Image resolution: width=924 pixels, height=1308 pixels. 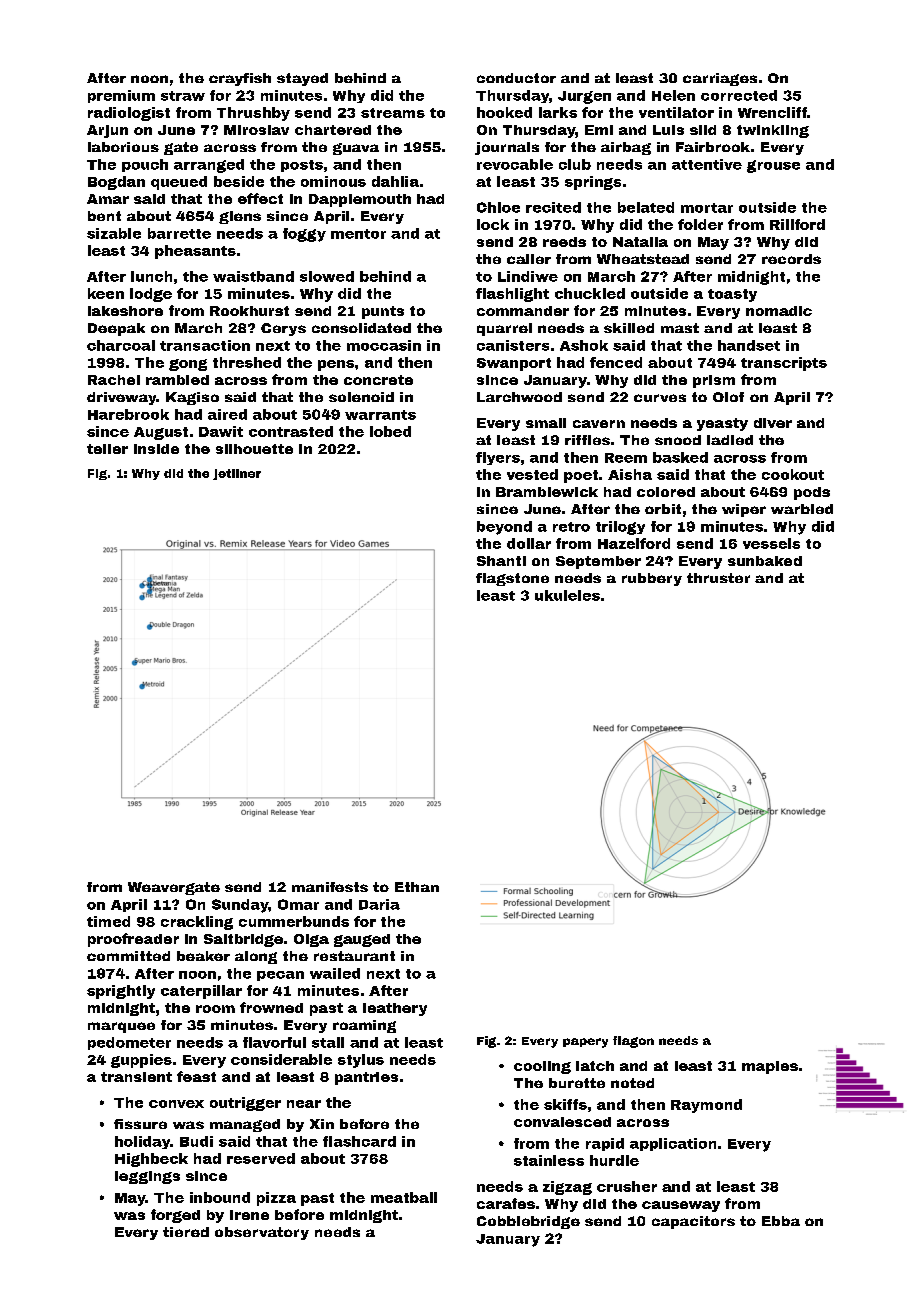 I want to click on flashlight, so click(x=512, y=295).
